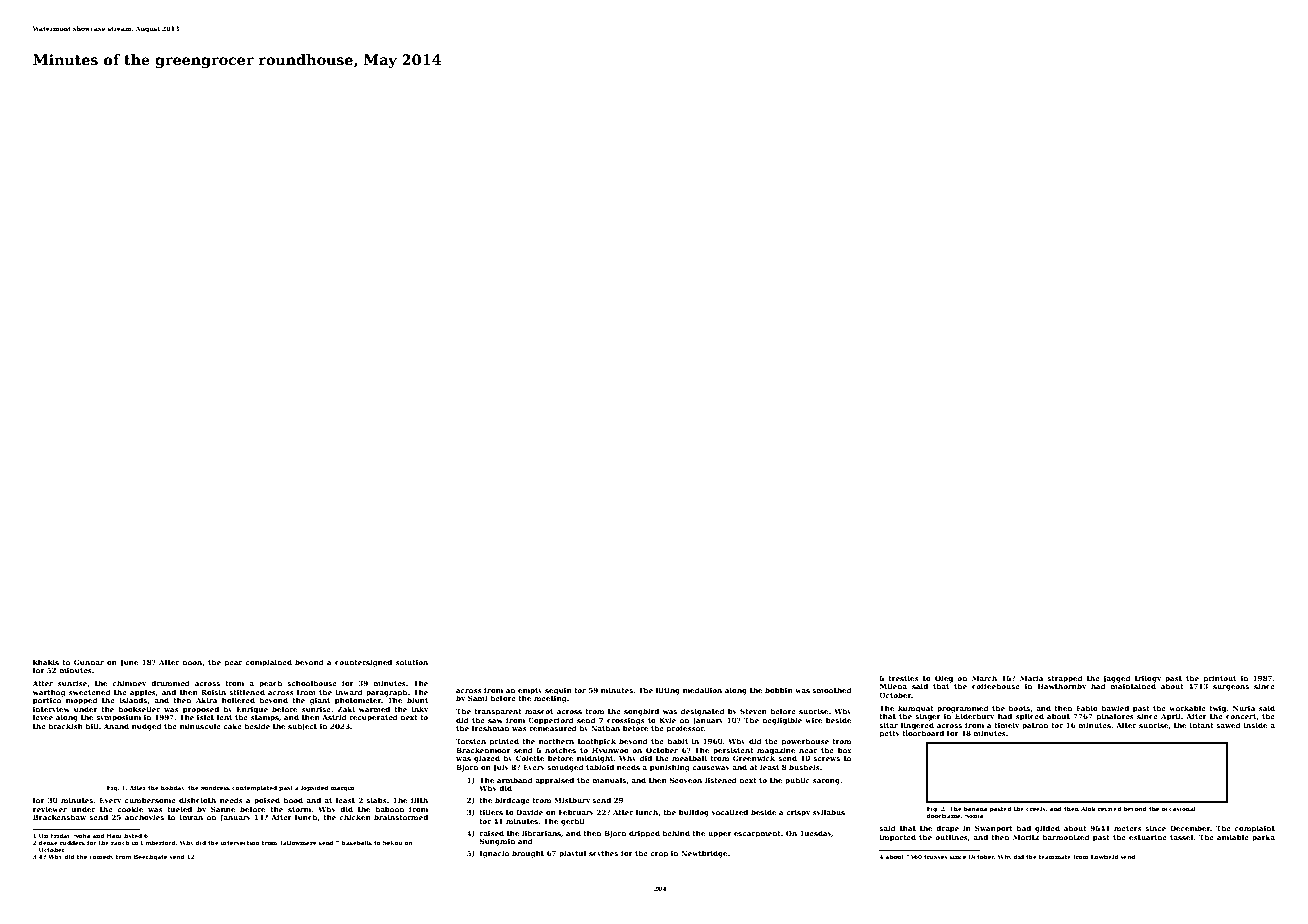 The width and height of the image is (1308, 924). Describe the element at coordinates (936, 857) in the image. I see `trusses` at that location.
